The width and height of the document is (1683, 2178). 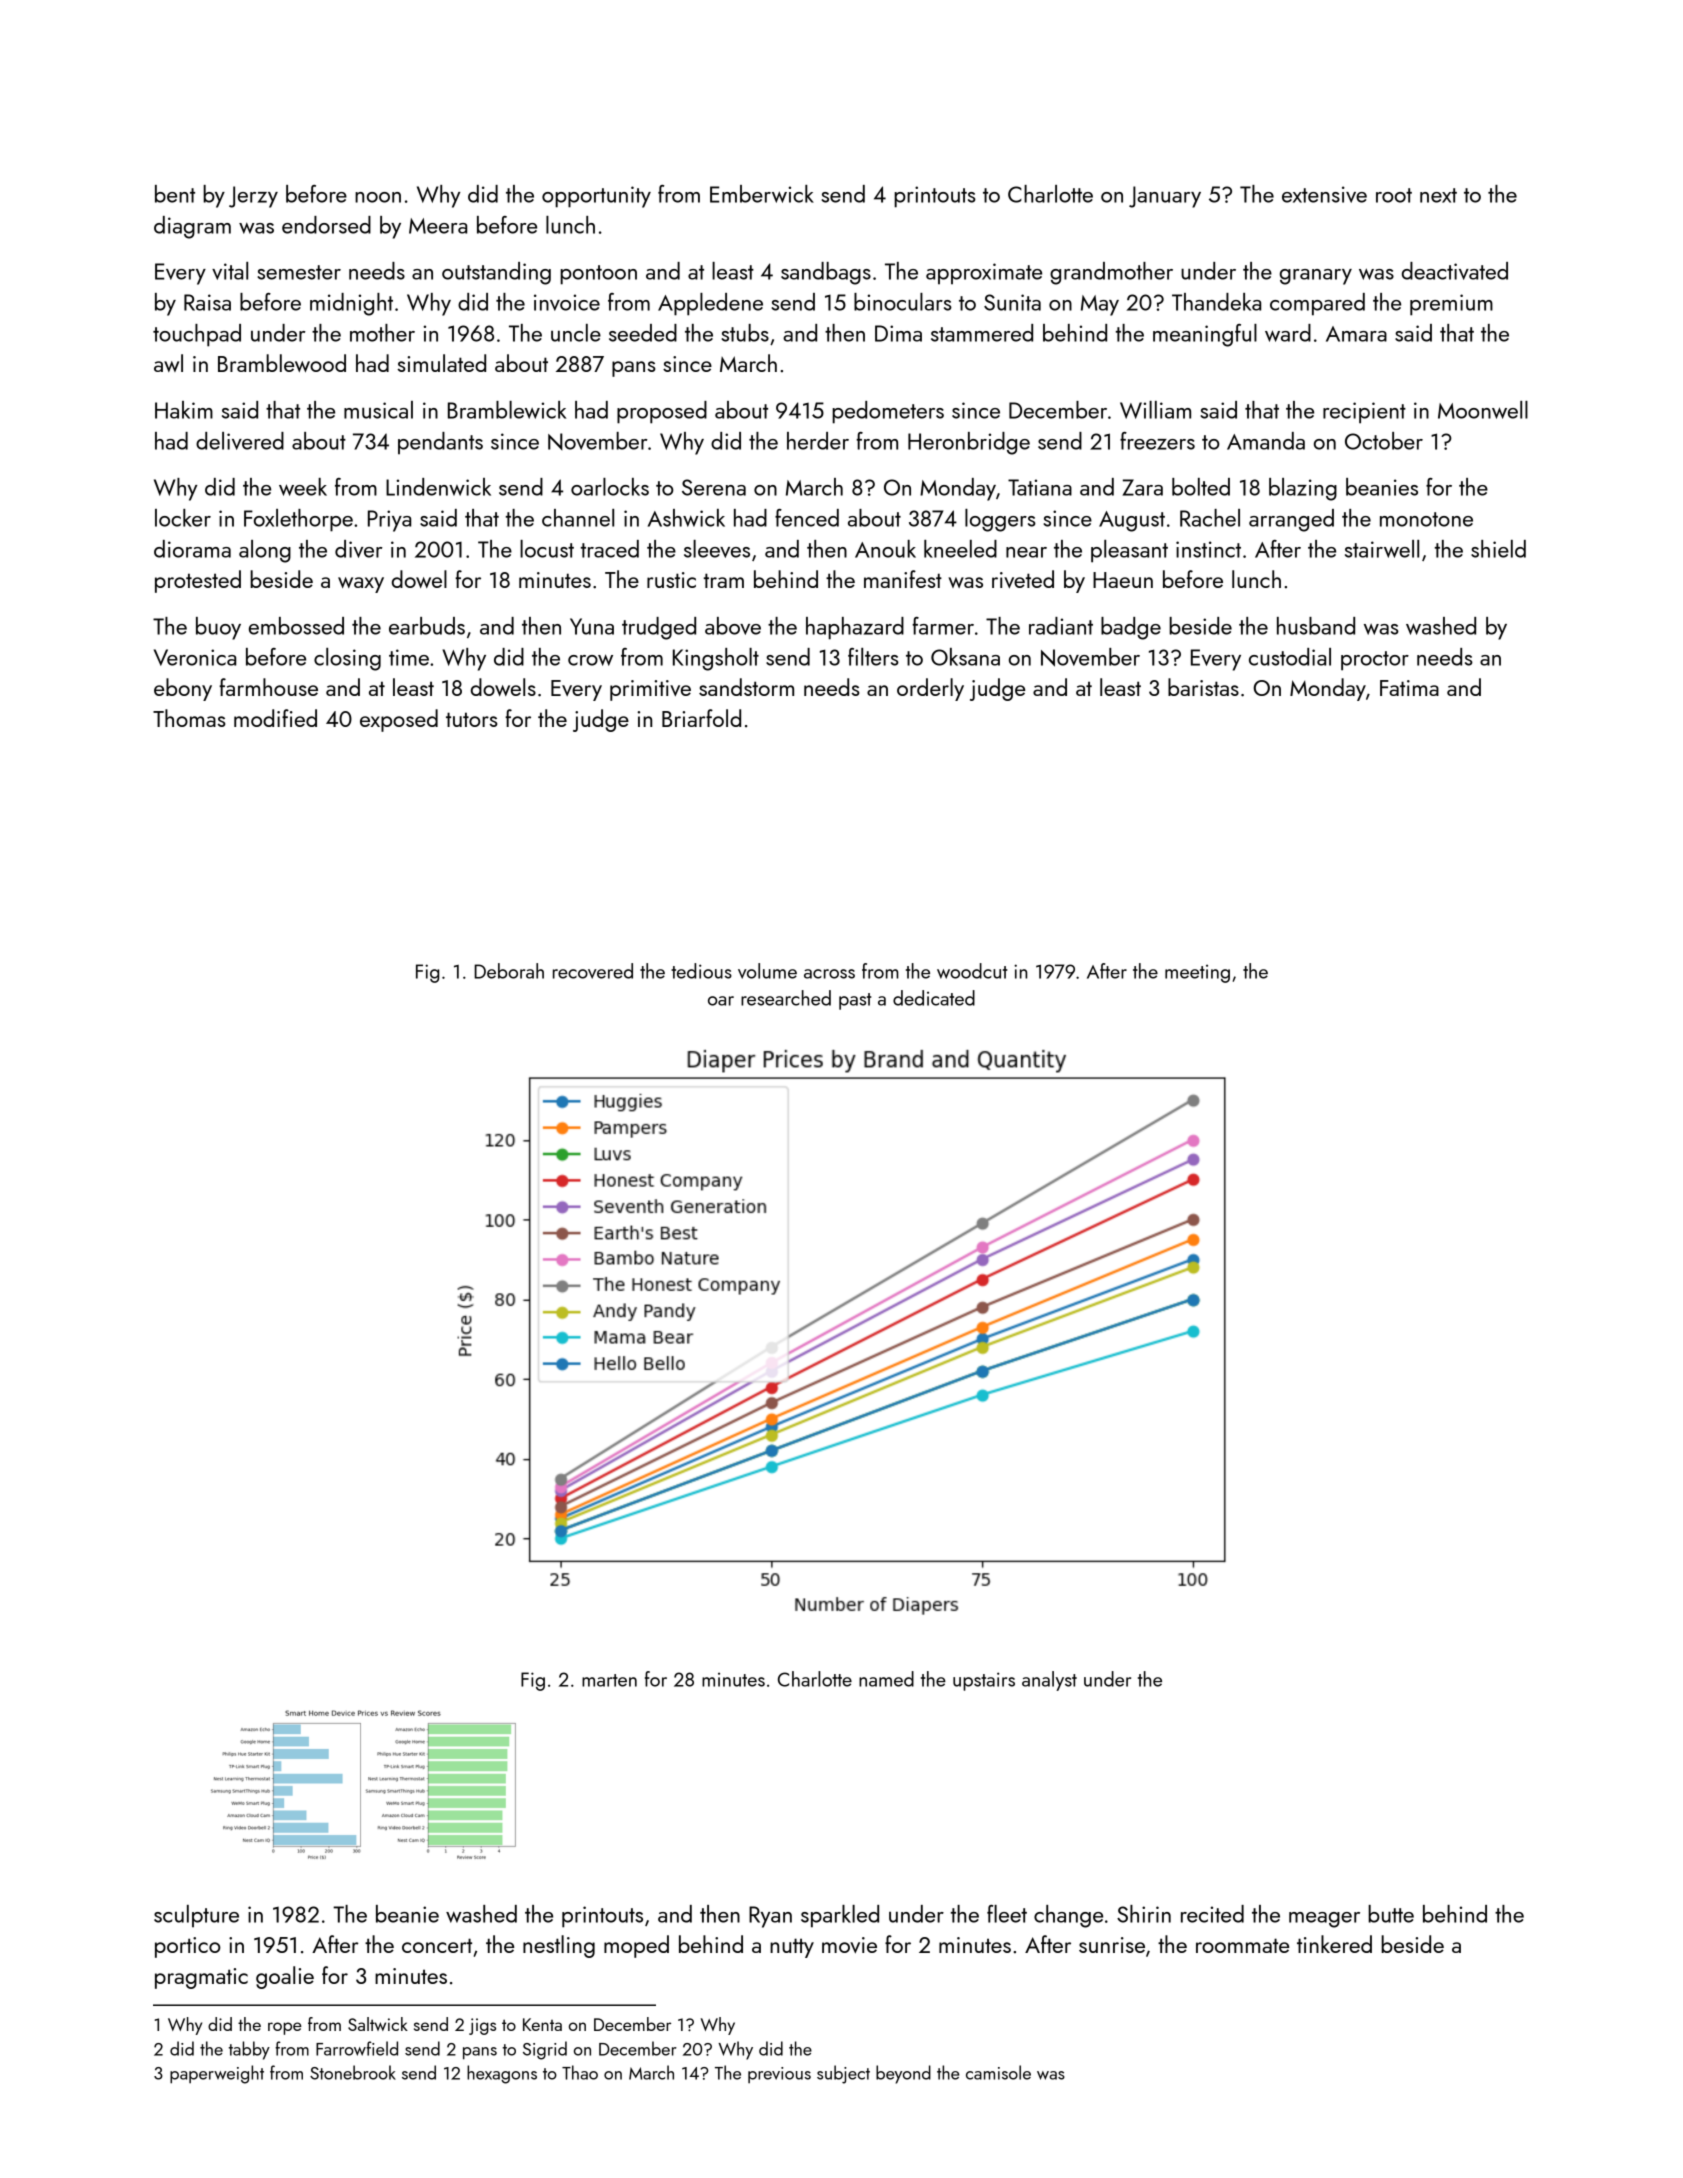 What do you see at coordinates (745, 333) in the document?
I see `stubs` at bounding box center [745, 333].
